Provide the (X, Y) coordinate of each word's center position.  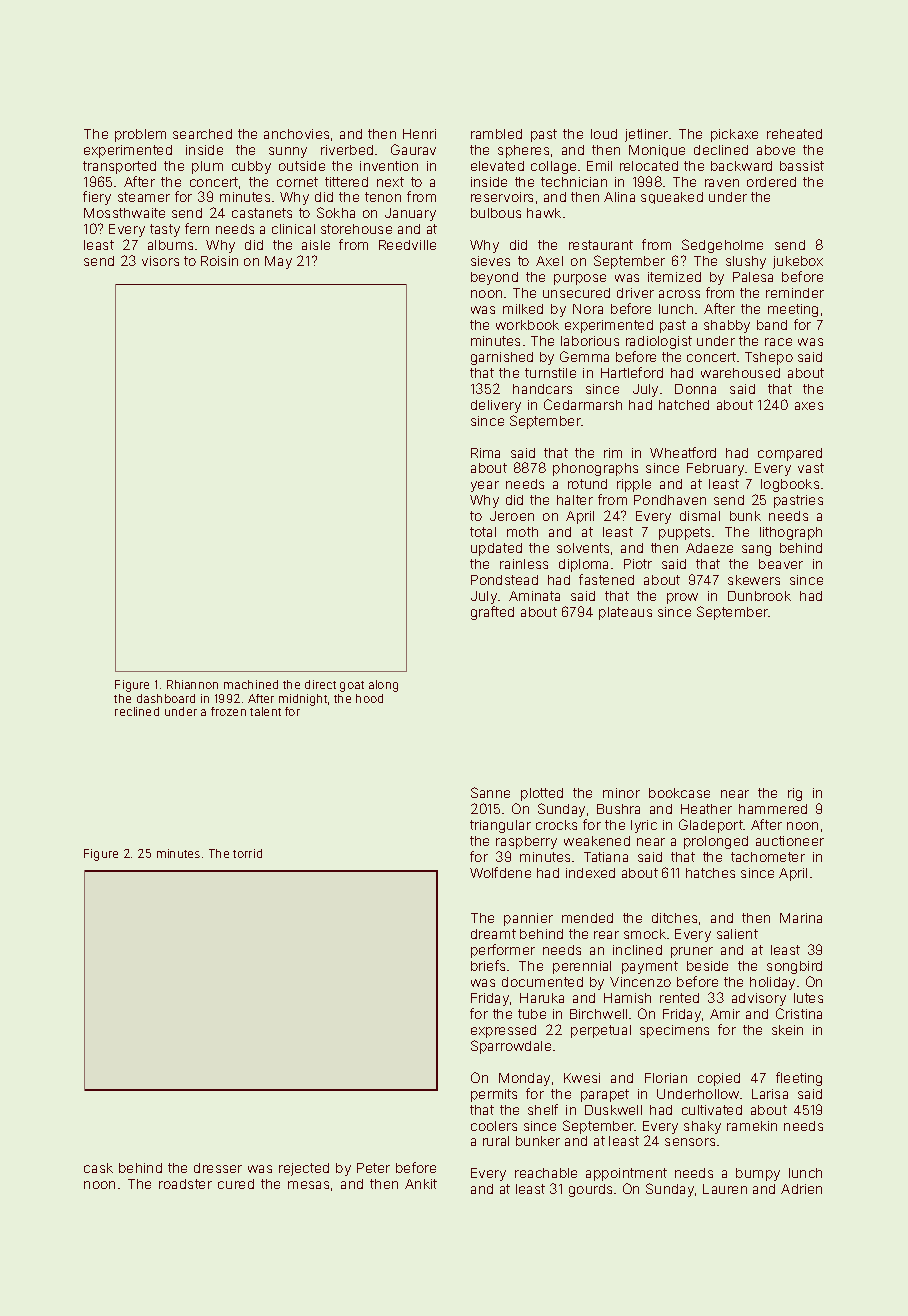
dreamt (493, 934)
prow (682, 598)
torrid (247, 853)
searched (202, 134)
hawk (544, 213)
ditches (674, 918)
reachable (546, 1173)
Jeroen (512, 516)
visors (160, 261)
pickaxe (734, 135)
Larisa (770, 1094)
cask (98, 1168)
